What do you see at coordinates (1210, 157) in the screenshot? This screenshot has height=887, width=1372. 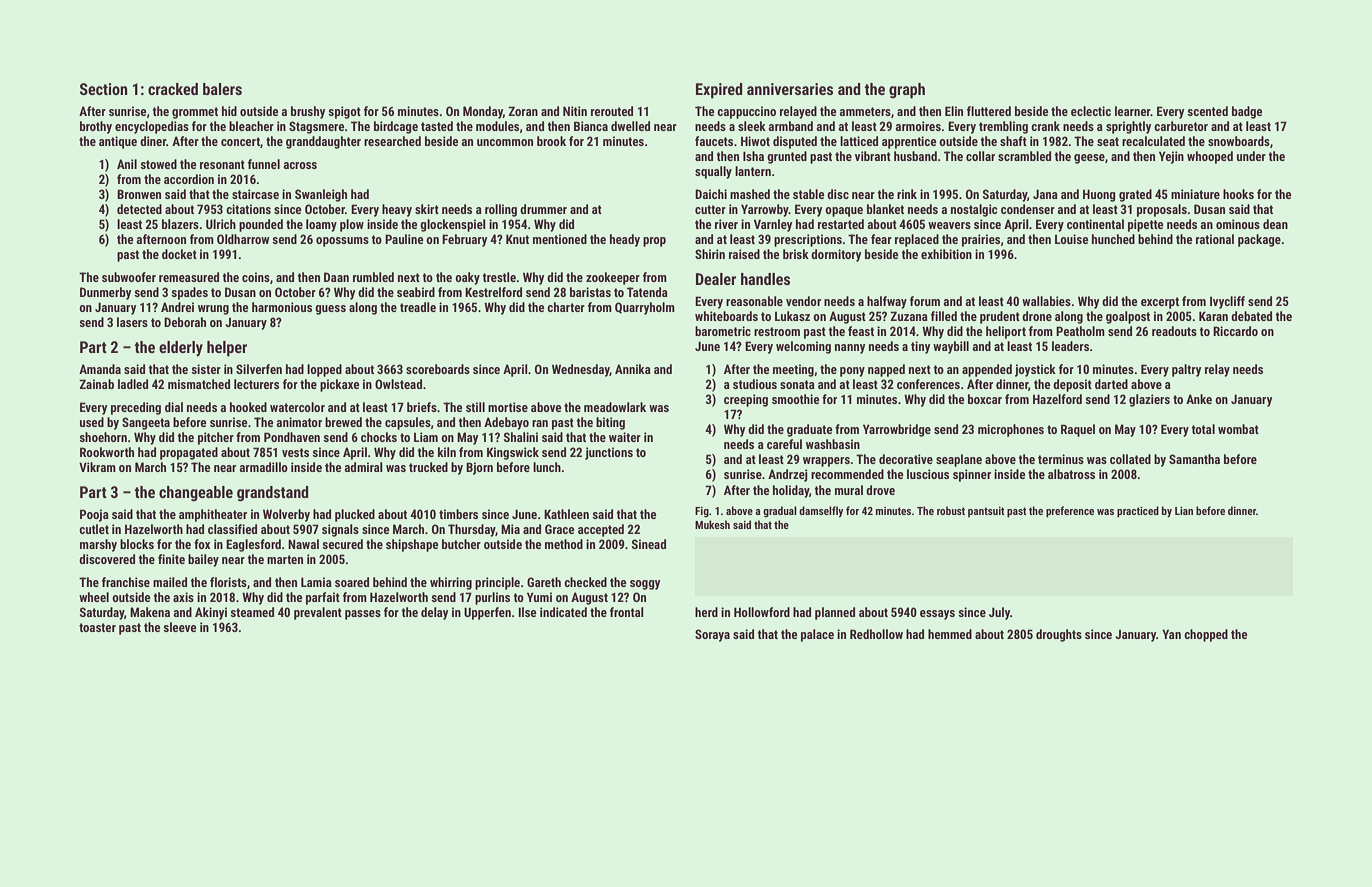 I see `whooped` at bounding box center [1210, 157].
